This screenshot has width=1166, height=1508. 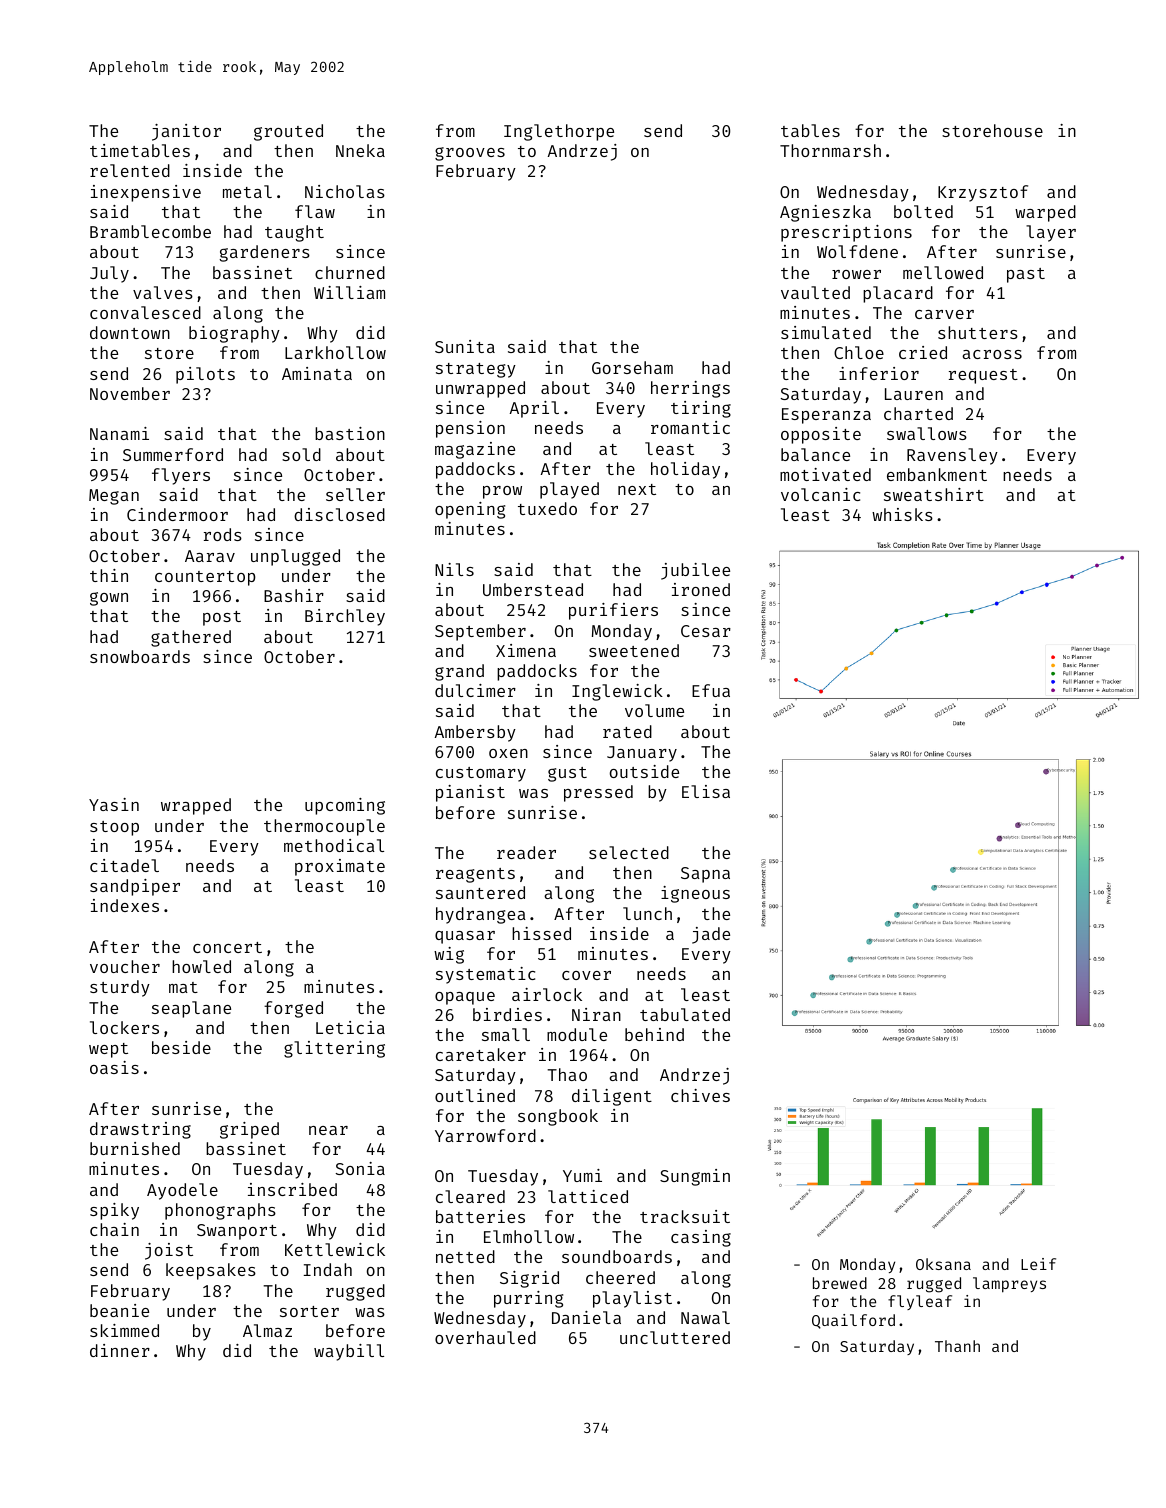 I want to click on volcanic, so click(x=820, y=494).
